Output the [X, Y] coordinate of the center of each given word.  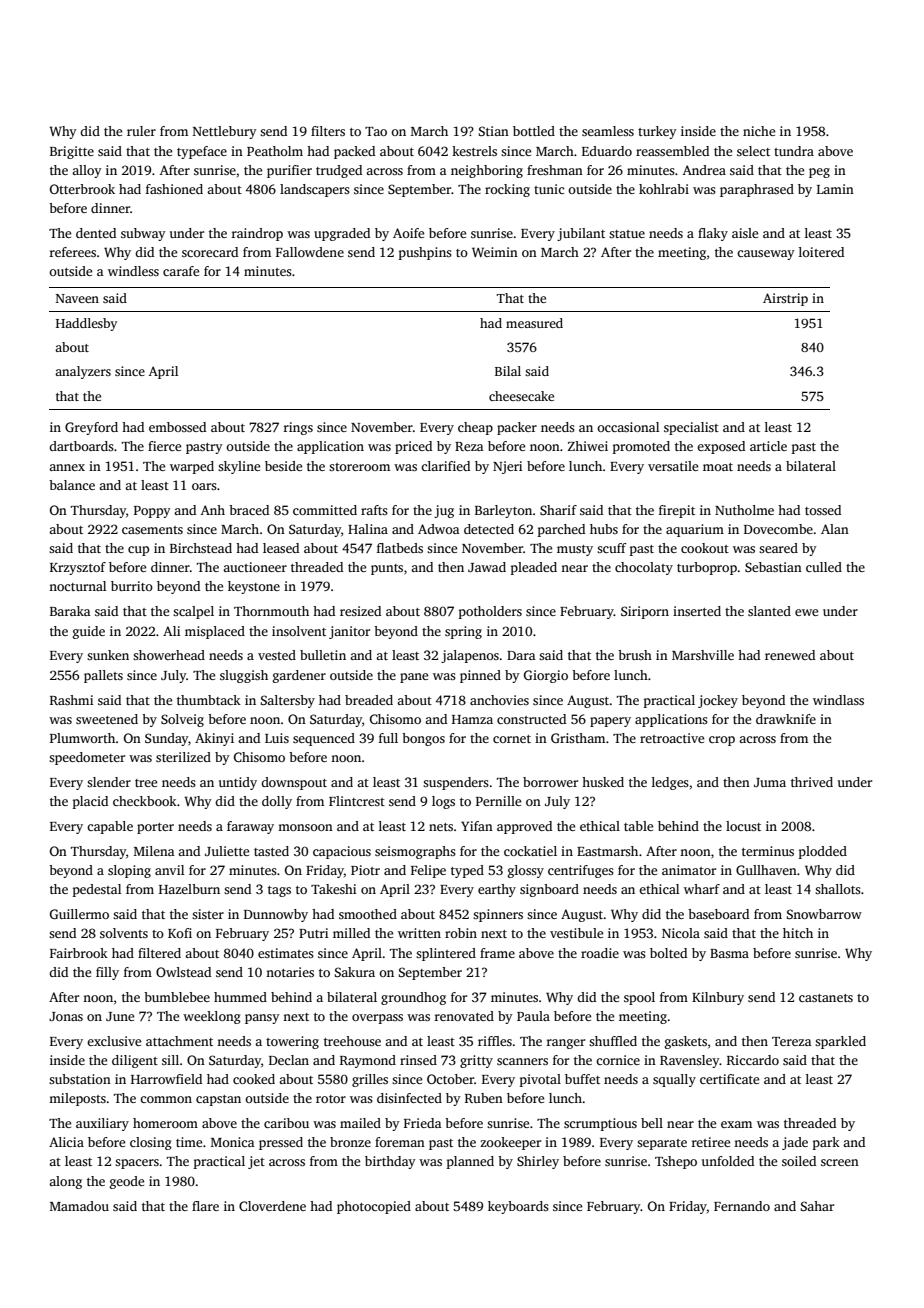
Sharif [558, 510]
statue [627, 234]
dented [96, 233]
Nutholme [744, 510]
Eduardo [607, 151]
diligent [135, 1061]
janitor [349, 632]
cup [138, 551]
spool [639, 998]
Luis [277, 738]
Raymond [368, 1061]
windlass [838, 700]
